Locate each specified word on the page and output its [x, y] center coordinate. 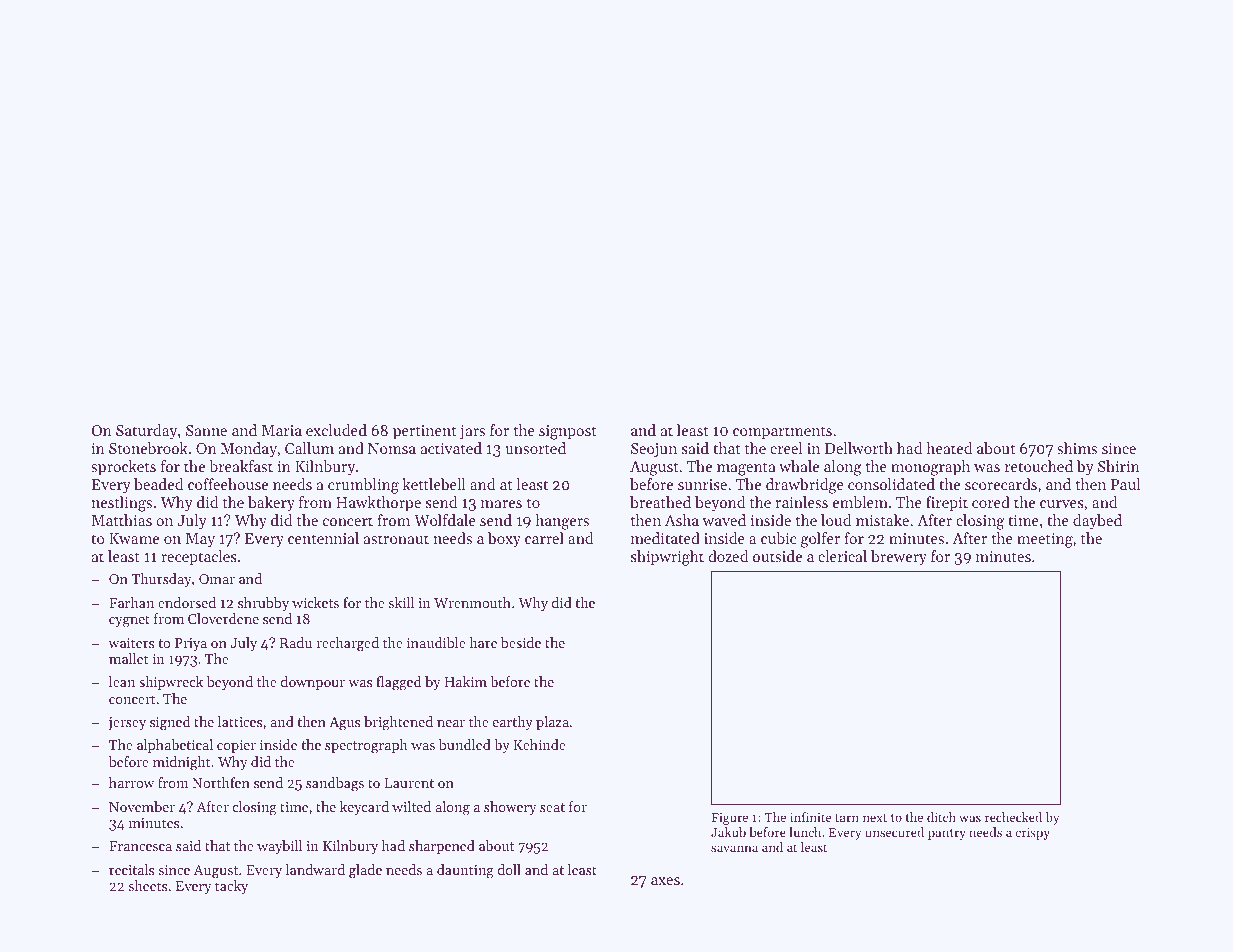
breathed [660, 502]
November [142, 806]
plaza [552, 723]
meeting [1045, 540]
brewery [899, 558]
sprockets [123, 467]
